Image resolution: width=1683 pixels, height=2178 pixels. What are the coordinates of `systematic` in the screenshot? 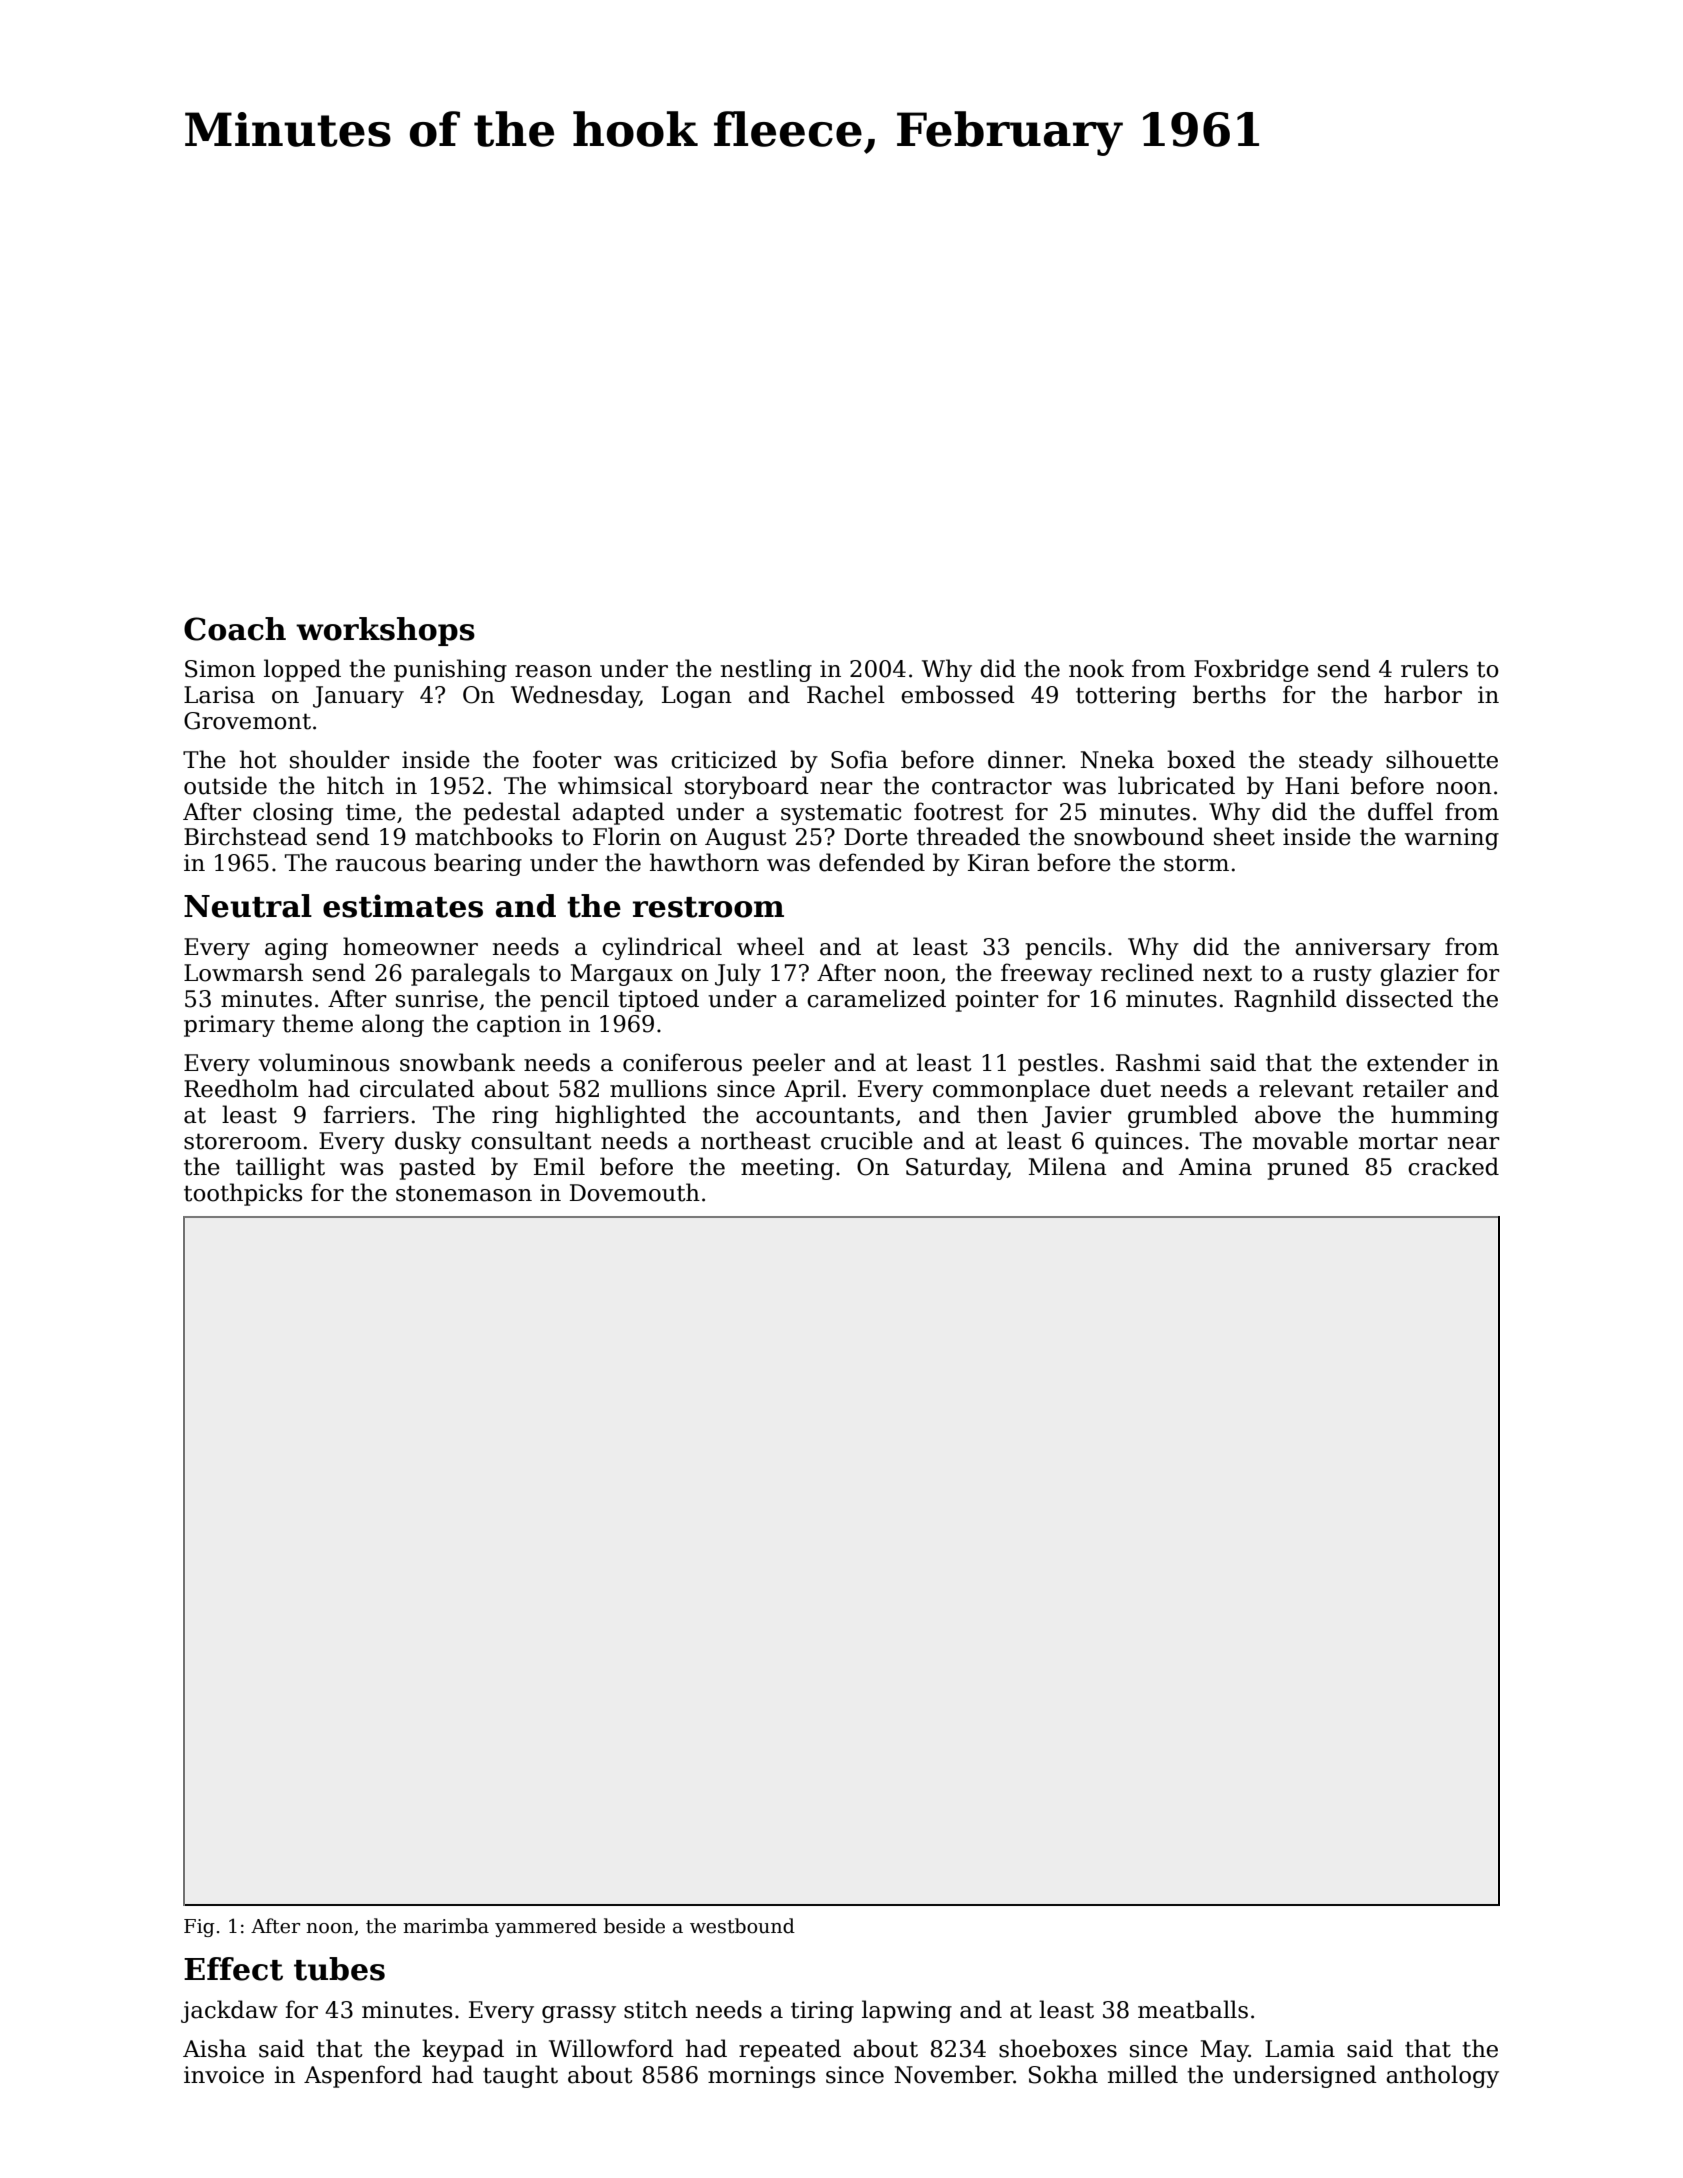 It's located at (841, 814).
